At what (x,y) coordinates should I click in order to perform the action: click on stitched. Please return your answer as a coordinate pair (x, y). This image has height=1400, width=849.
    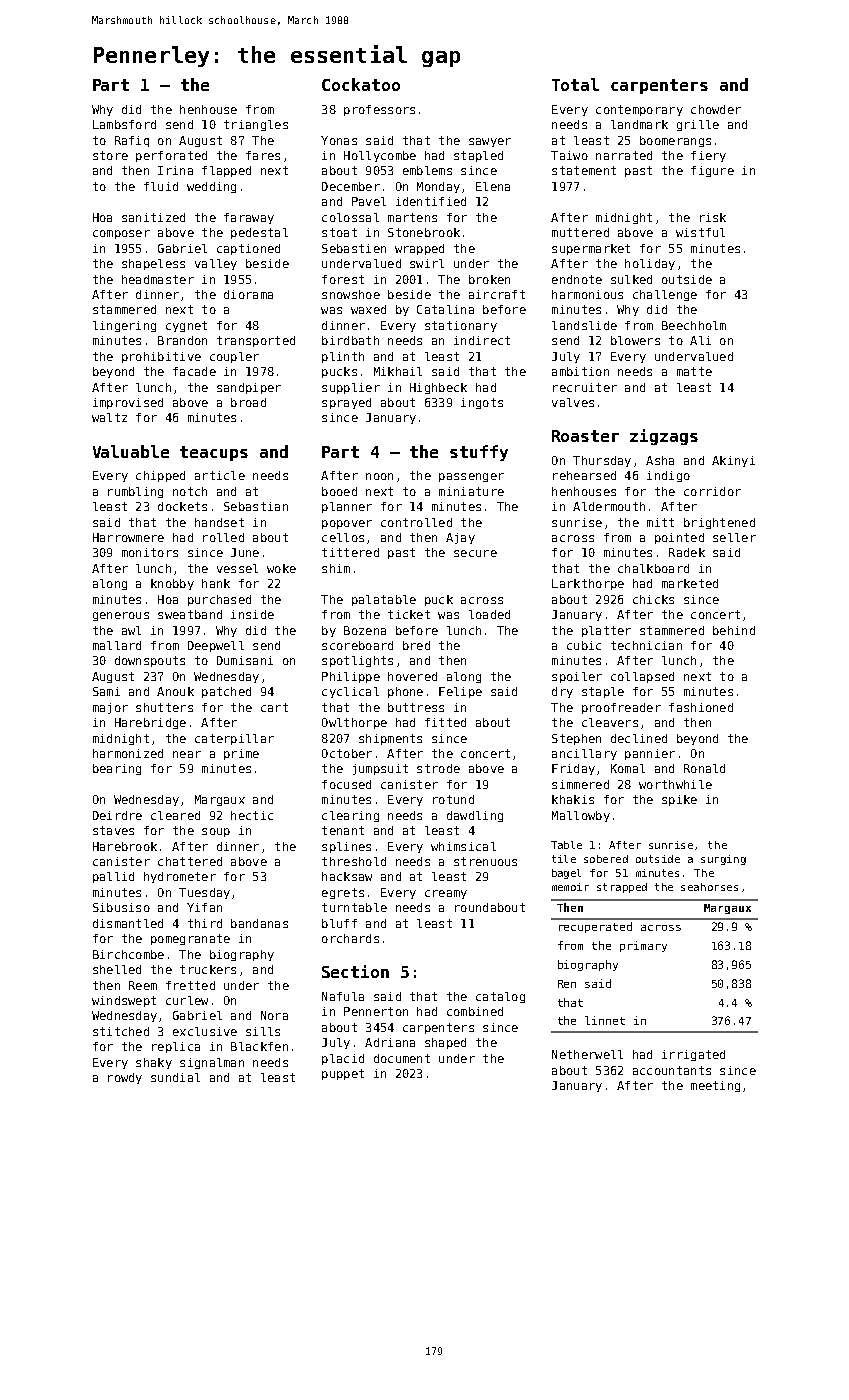
    Looking at the image, I should click on (121, 1031).
